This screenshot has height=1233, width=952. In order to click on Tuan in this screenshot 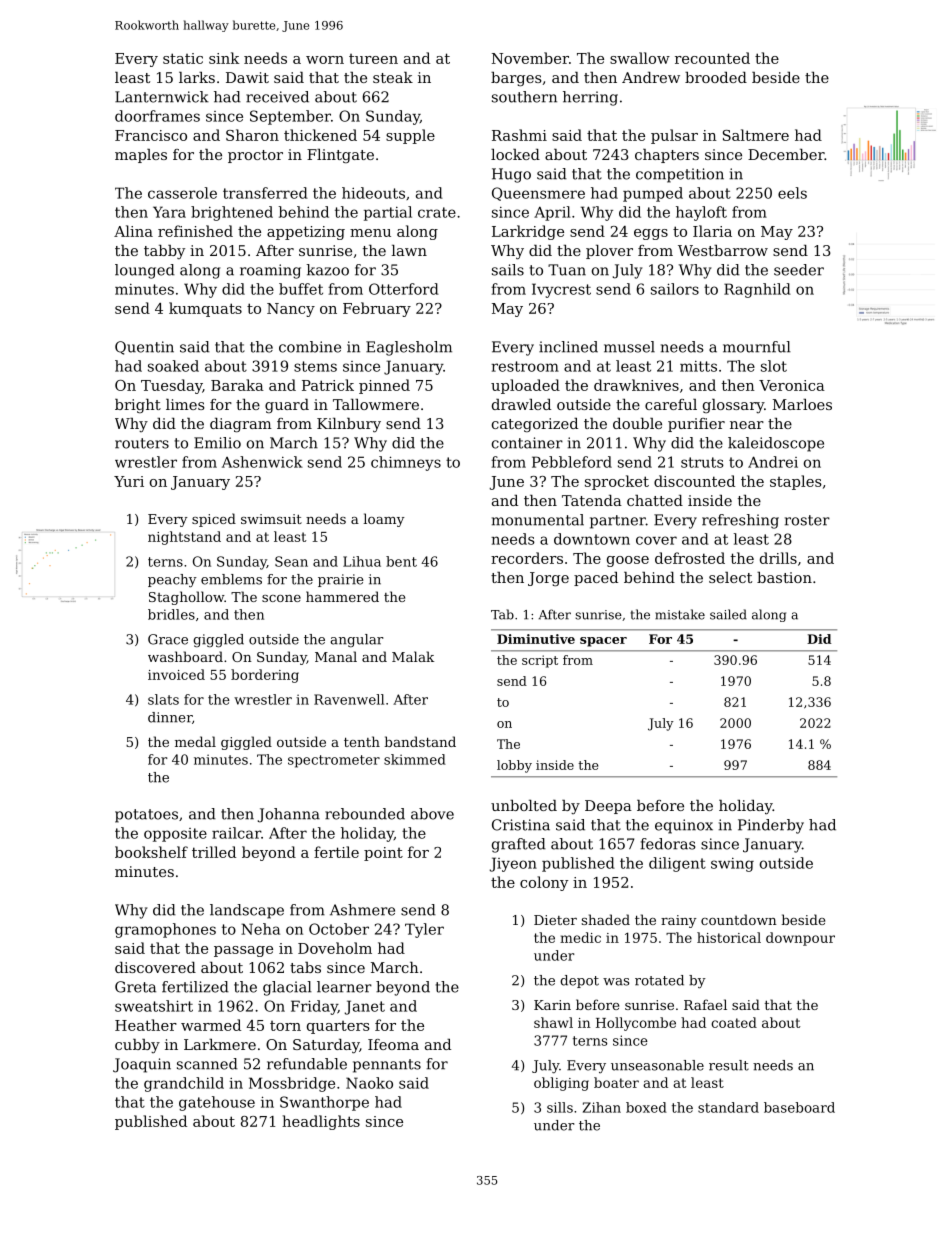, I will do `click(567, 270)`.
